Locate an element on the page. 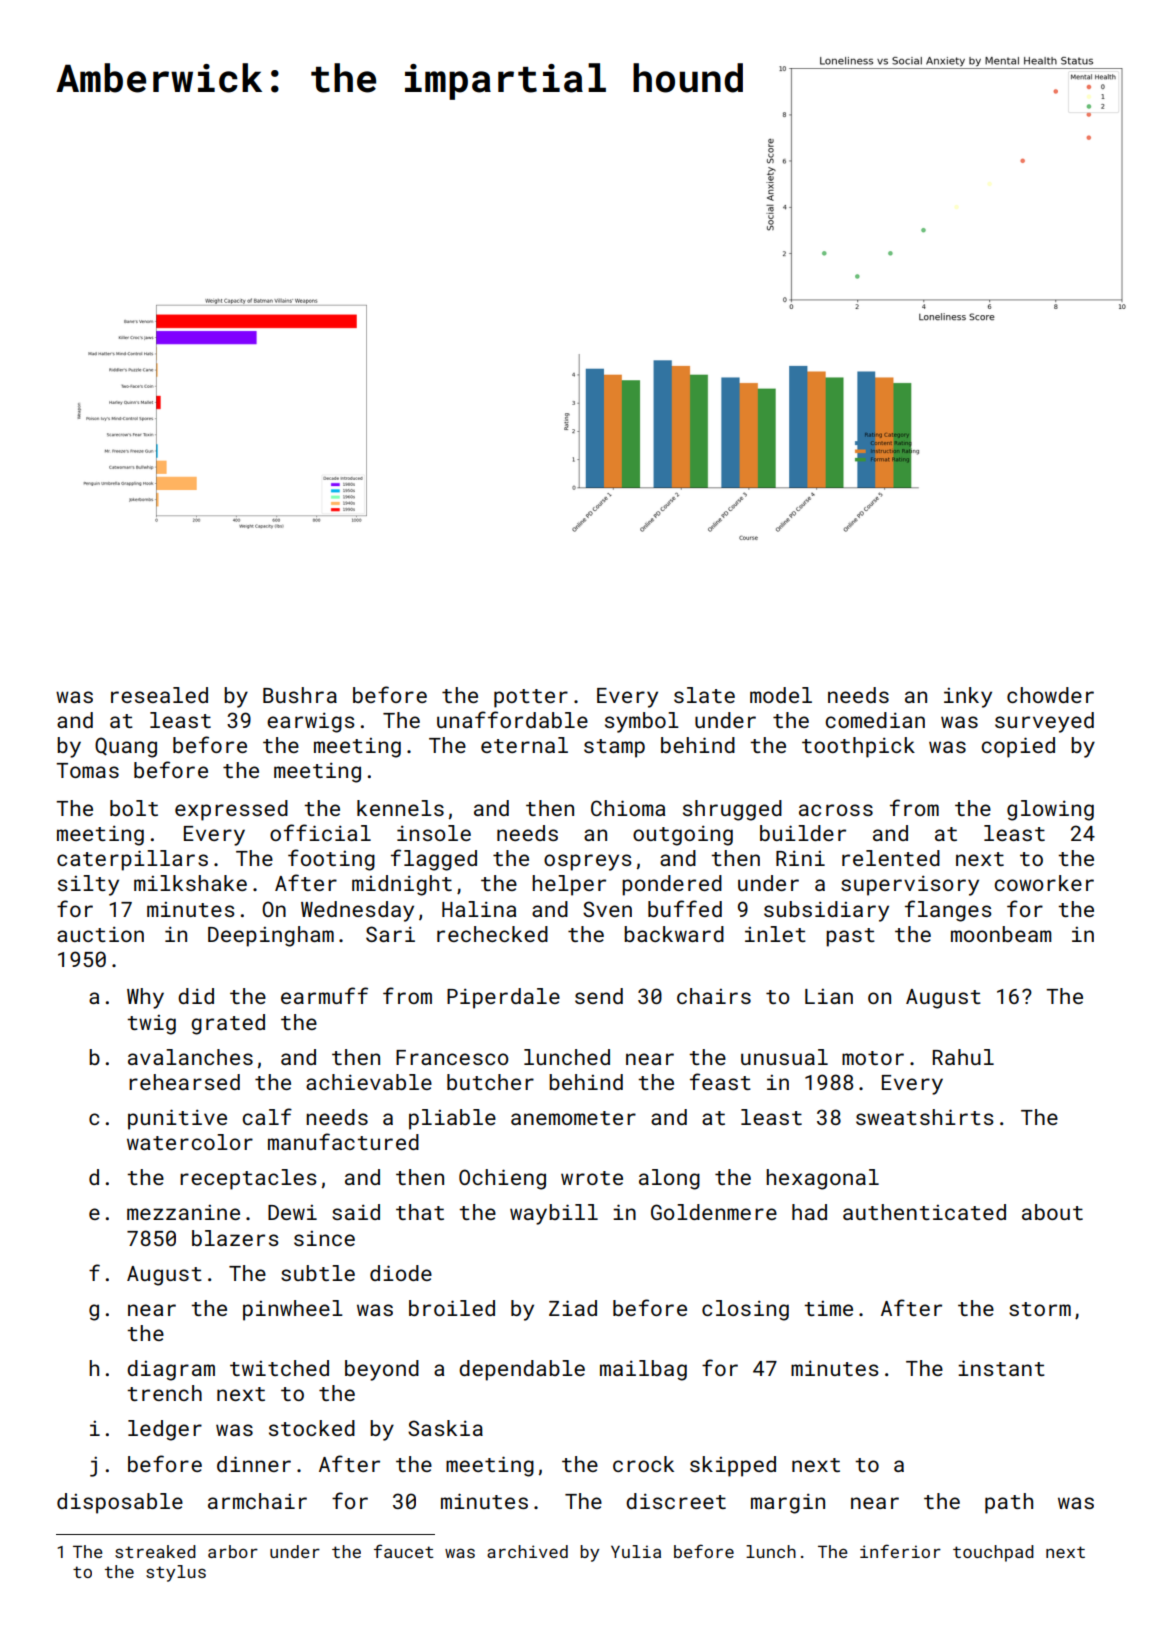 Image resolution: width=1152 pixels, height=1629 pixels. disposable is located at coordinates (120, 1503).
